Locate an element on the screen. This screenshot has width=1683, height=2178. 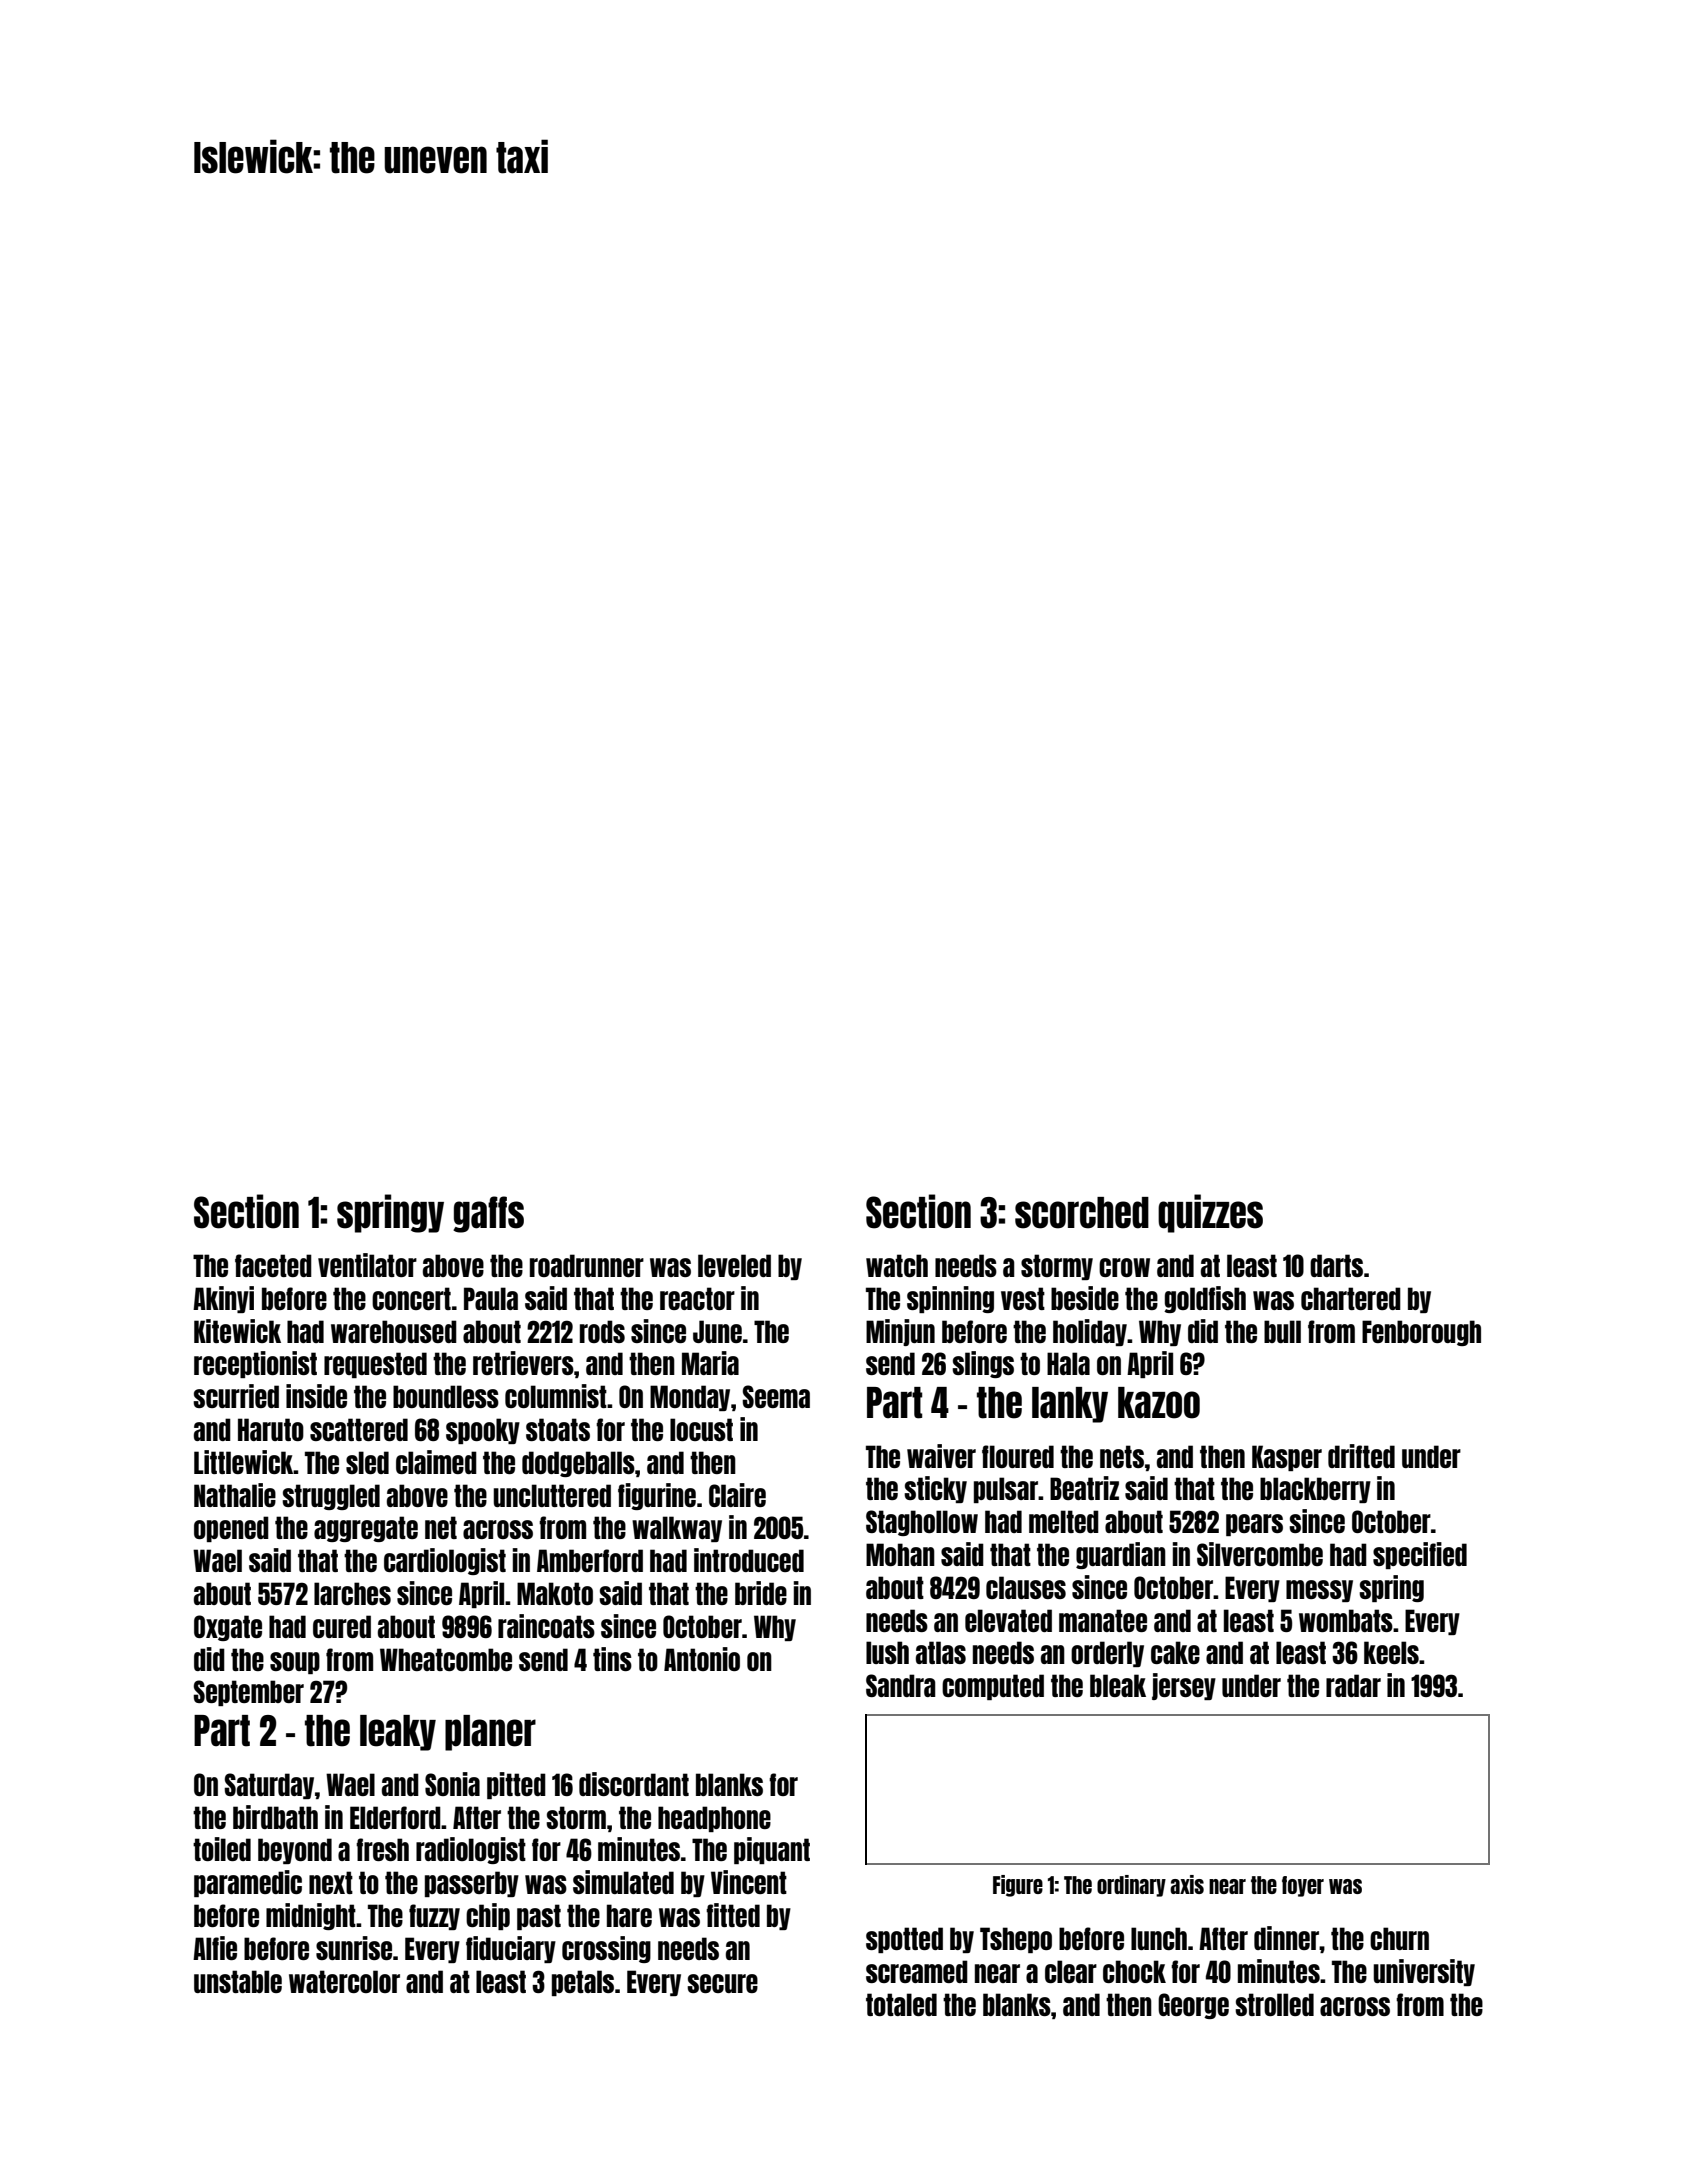
raincoats is located at coordinates (546, 1626).
